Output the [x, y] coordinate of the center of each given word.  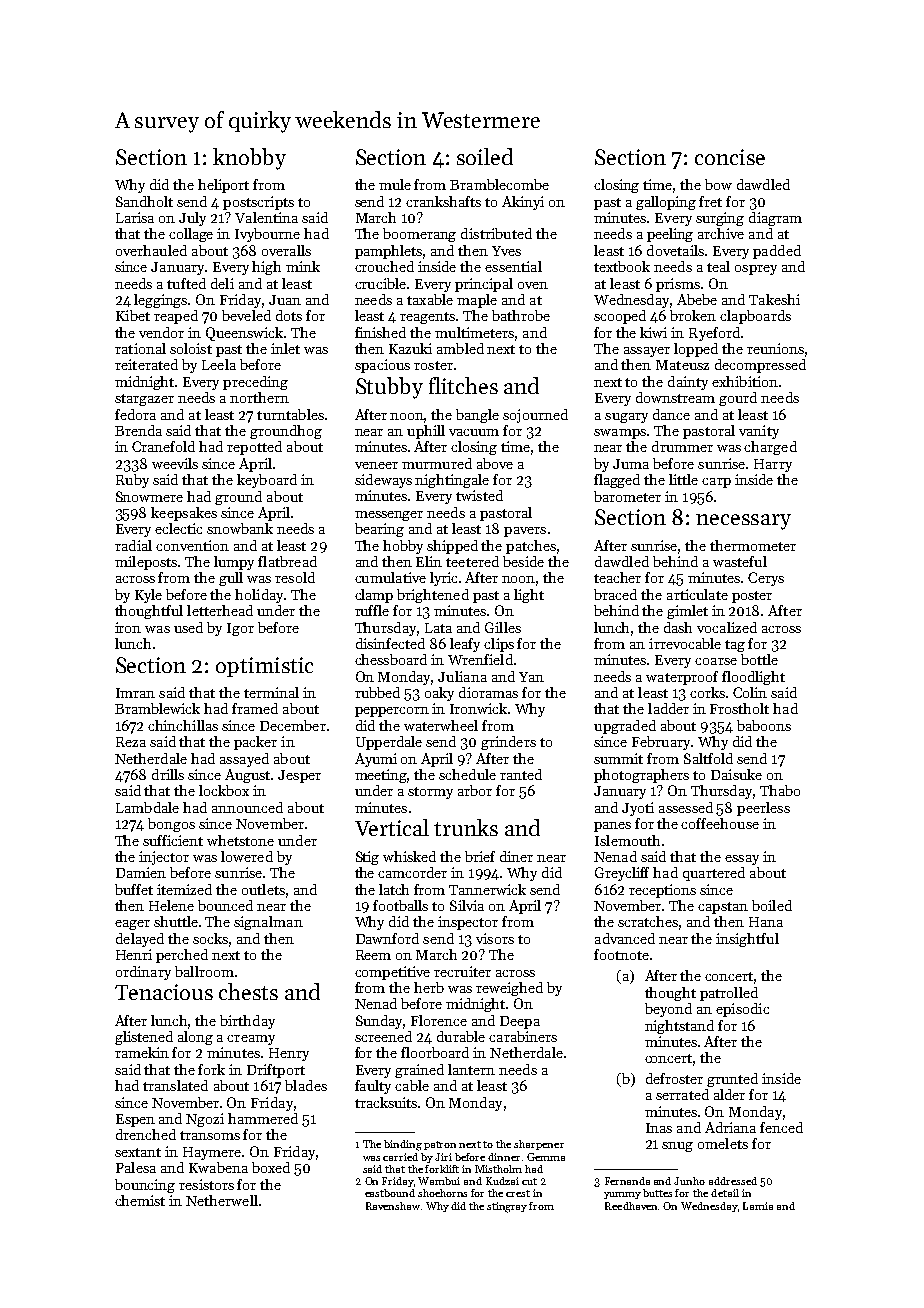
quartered [714, 874]
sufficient [173, 840]
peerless [763, 809]
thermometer [753, 545]
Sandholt [144, 201]
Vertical [392, 827]
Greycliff [622, 874]
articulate [697, 594]
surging [720, 219]
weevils [175, 463]
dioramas [488, 692]
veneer [376, 465]
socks [210, 938]
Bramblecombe [499, 184]
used [188, 627]
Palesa [136, 1167]
